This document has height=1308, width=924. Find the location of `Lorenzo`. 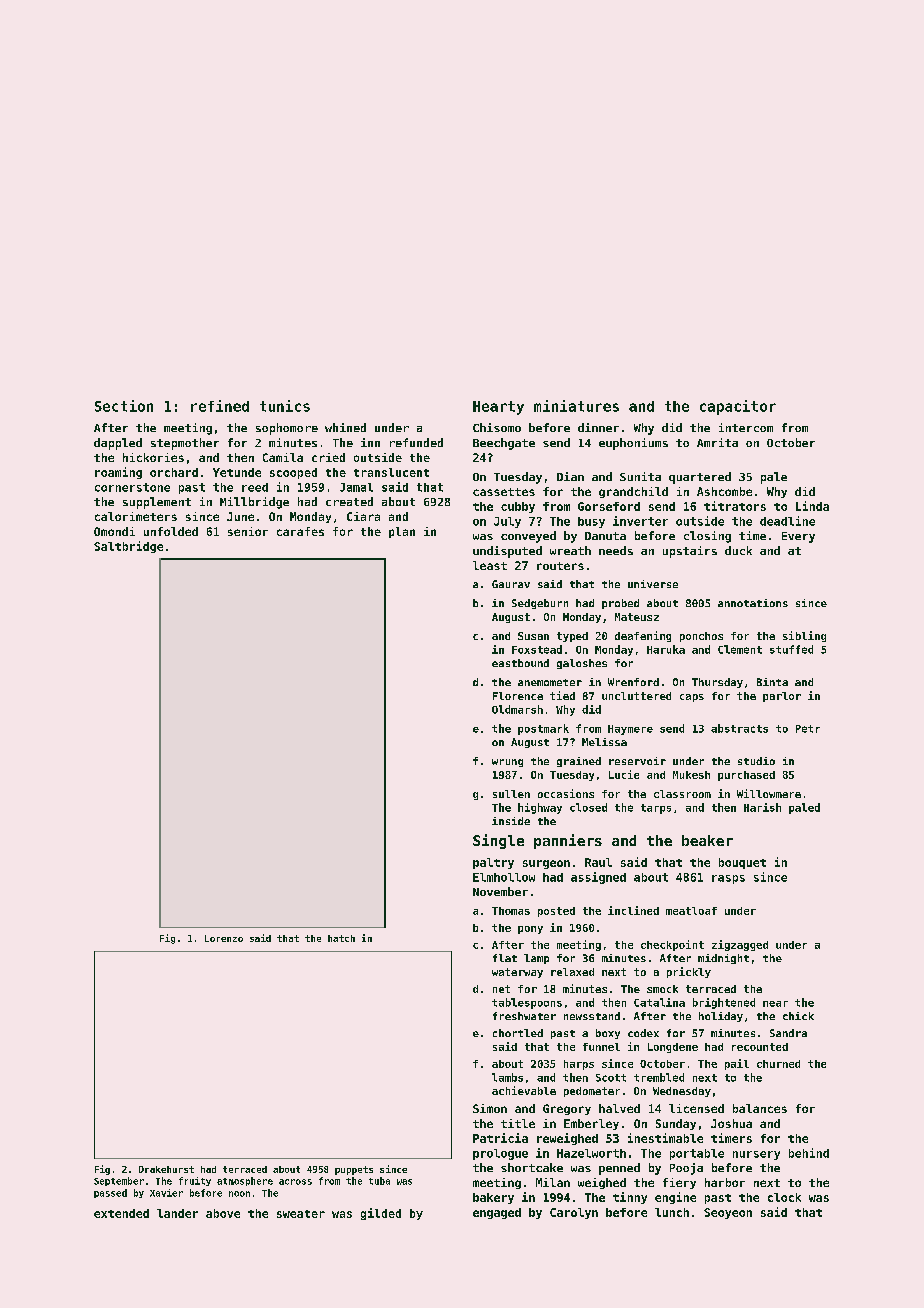

Lorenzo is located at coordinates (224, 938).
